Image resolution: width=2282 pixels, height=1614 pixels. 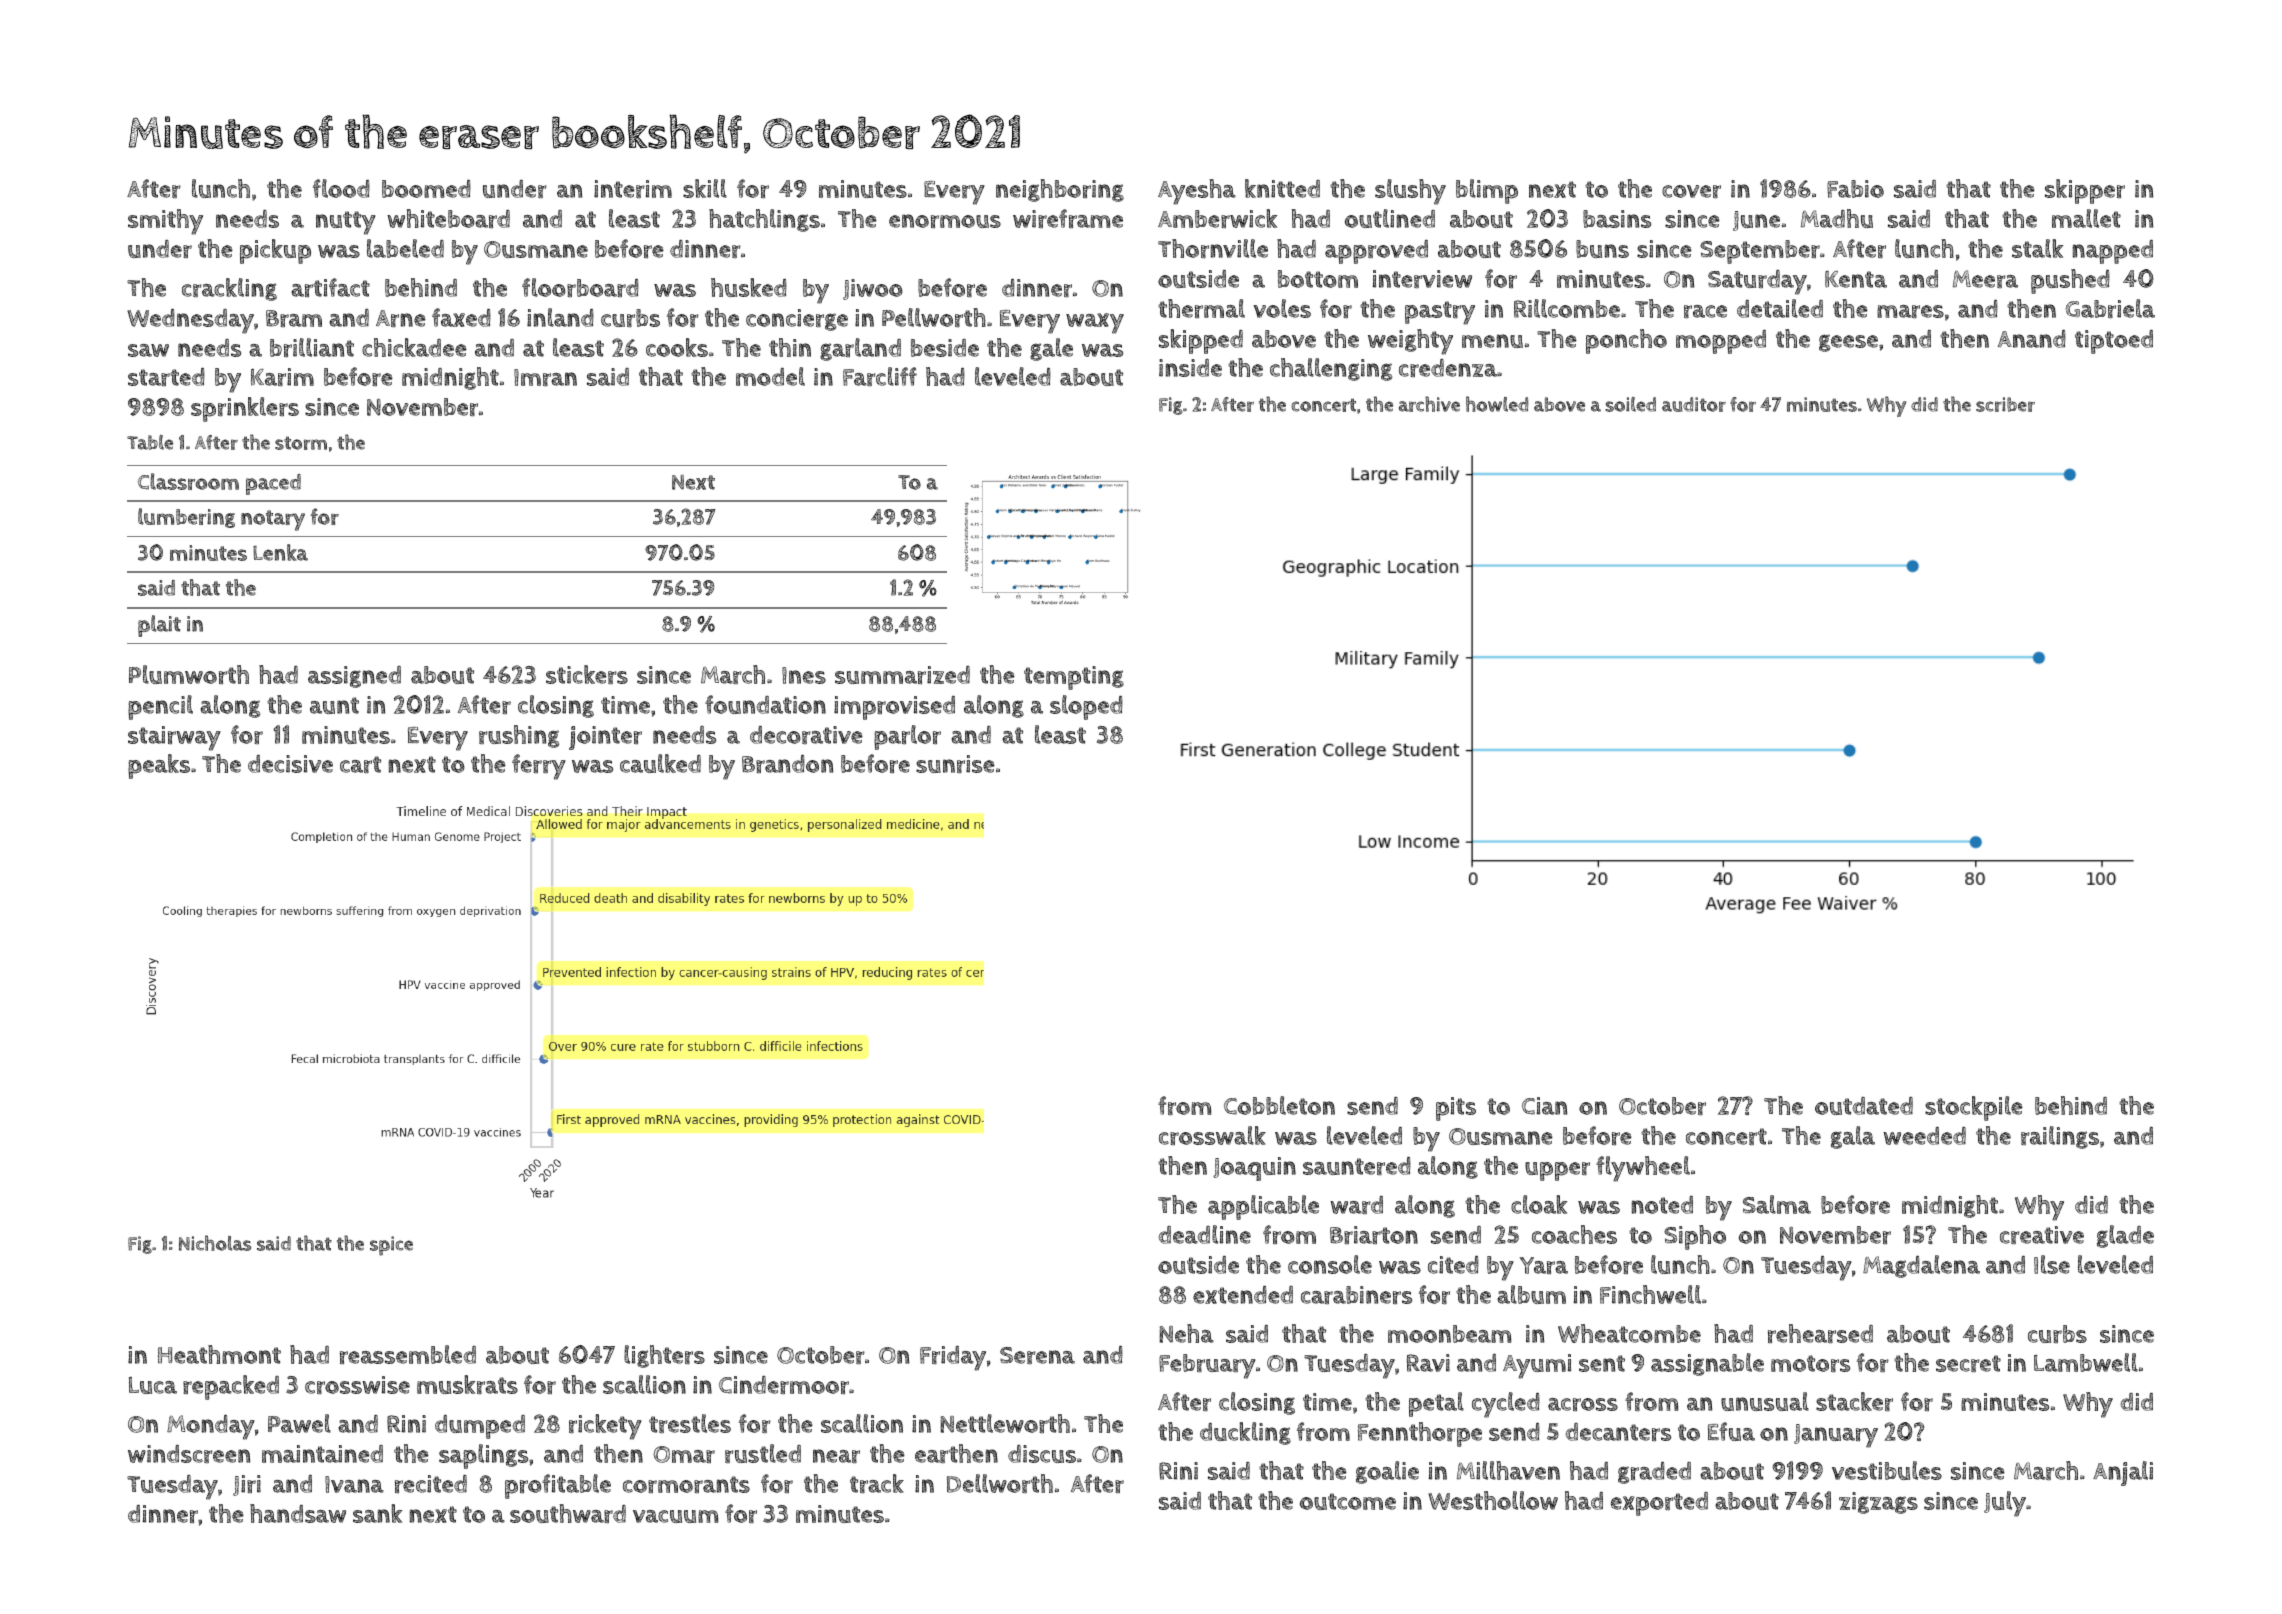 I want to click on mallet, so click(x=2086, y=218).
